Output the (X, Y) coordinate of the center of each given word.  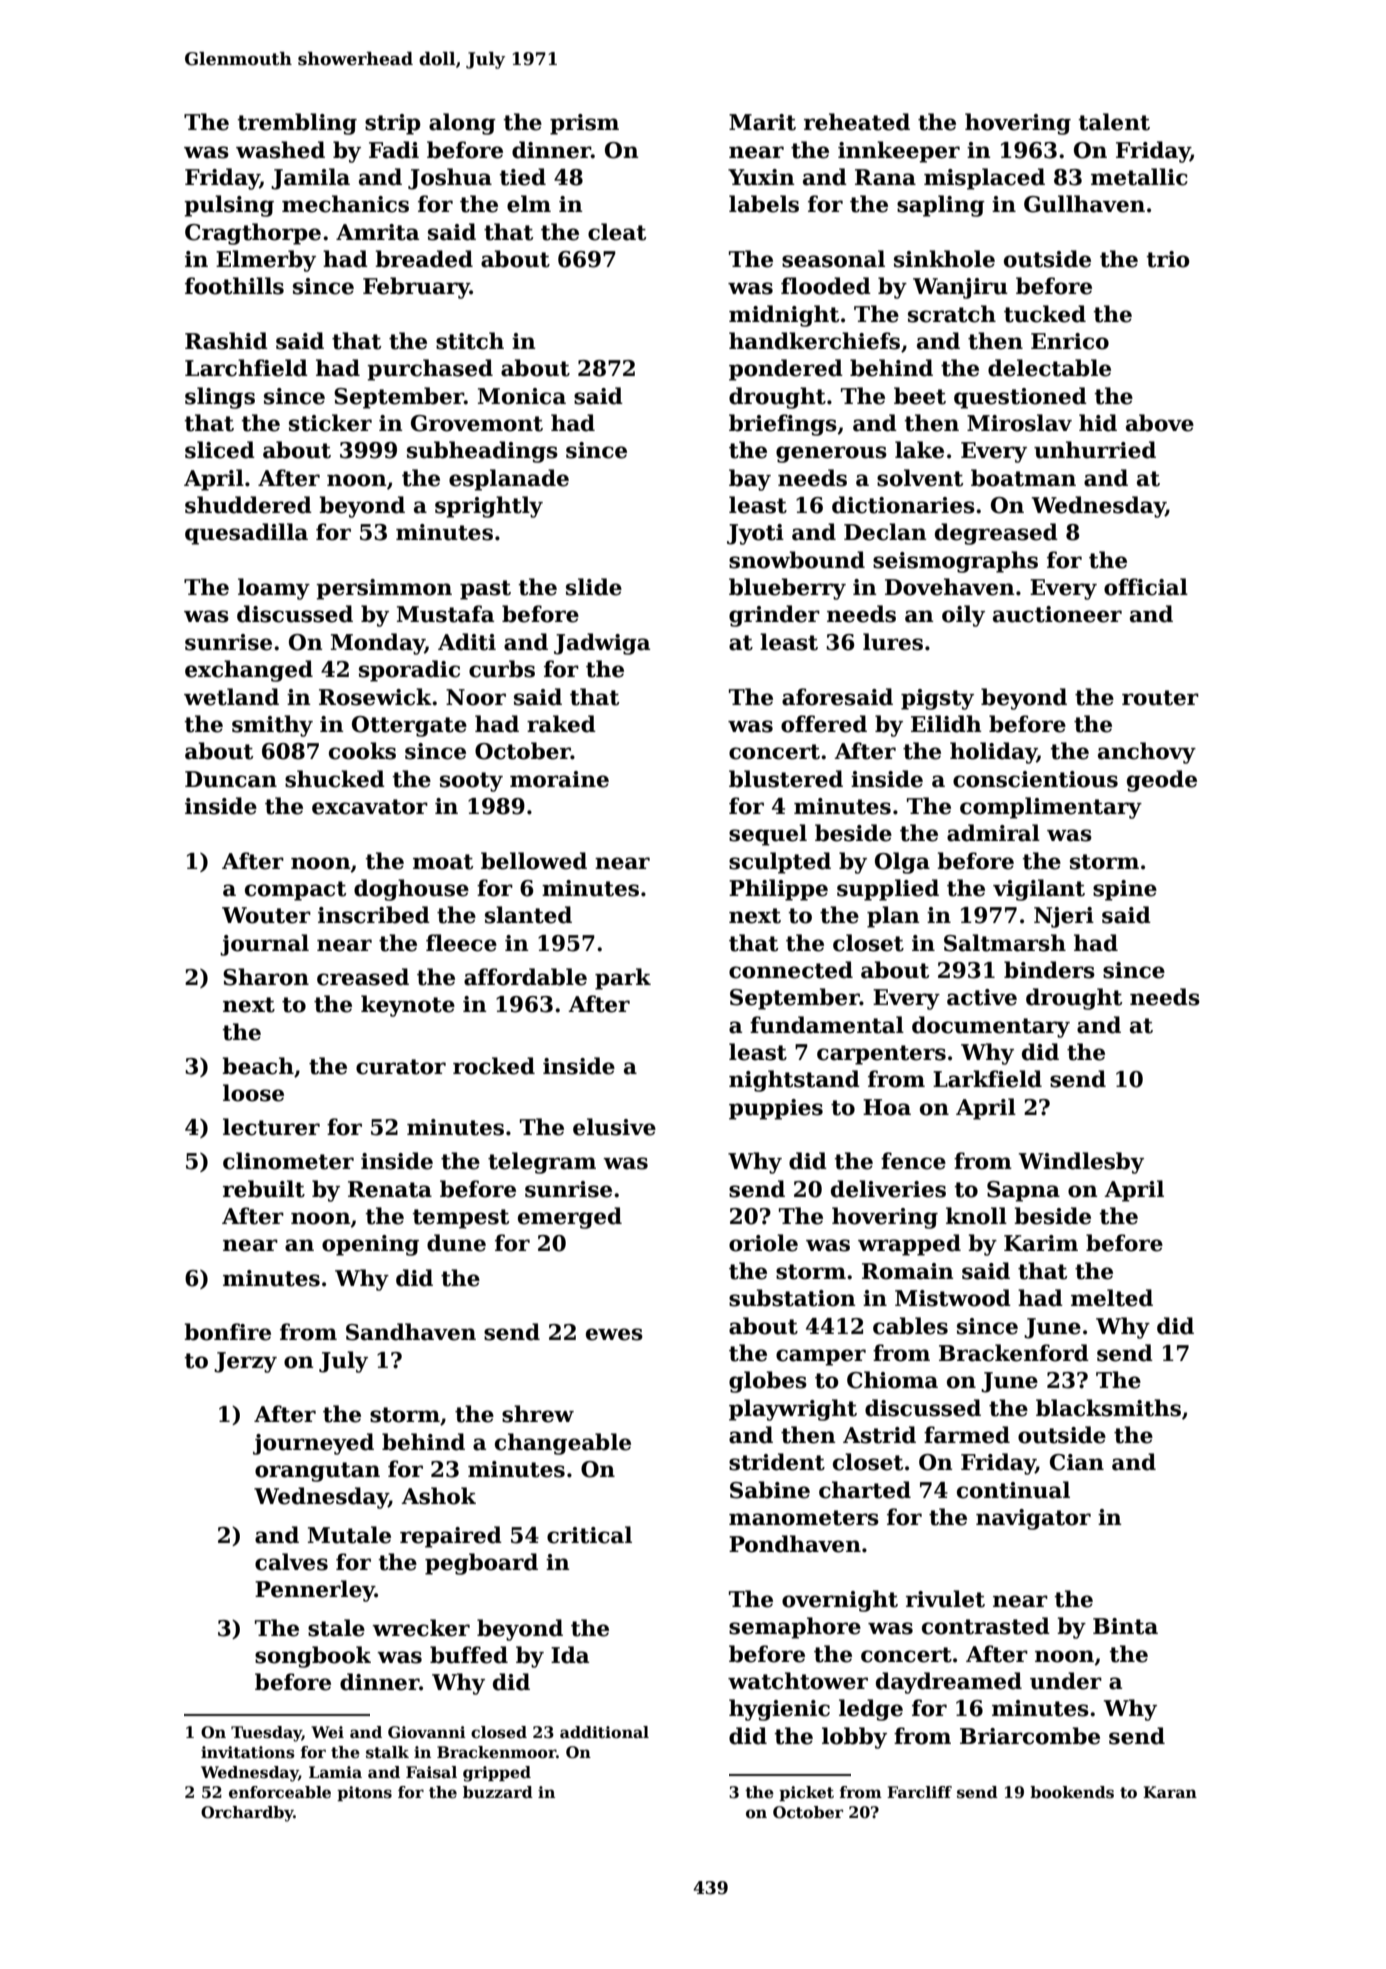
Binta (1125, 1626)
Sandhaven (411, 1332)
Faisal (431, 1772)
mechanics (345, 204)
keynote (408, 1006)
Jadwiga (602, 644)
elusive (614, 1127)
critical (589, 1535)
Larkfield (987, 1079)
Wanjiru (960, 288)
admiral (993, 833)
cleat (617, 232)
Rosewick (375, 697)
